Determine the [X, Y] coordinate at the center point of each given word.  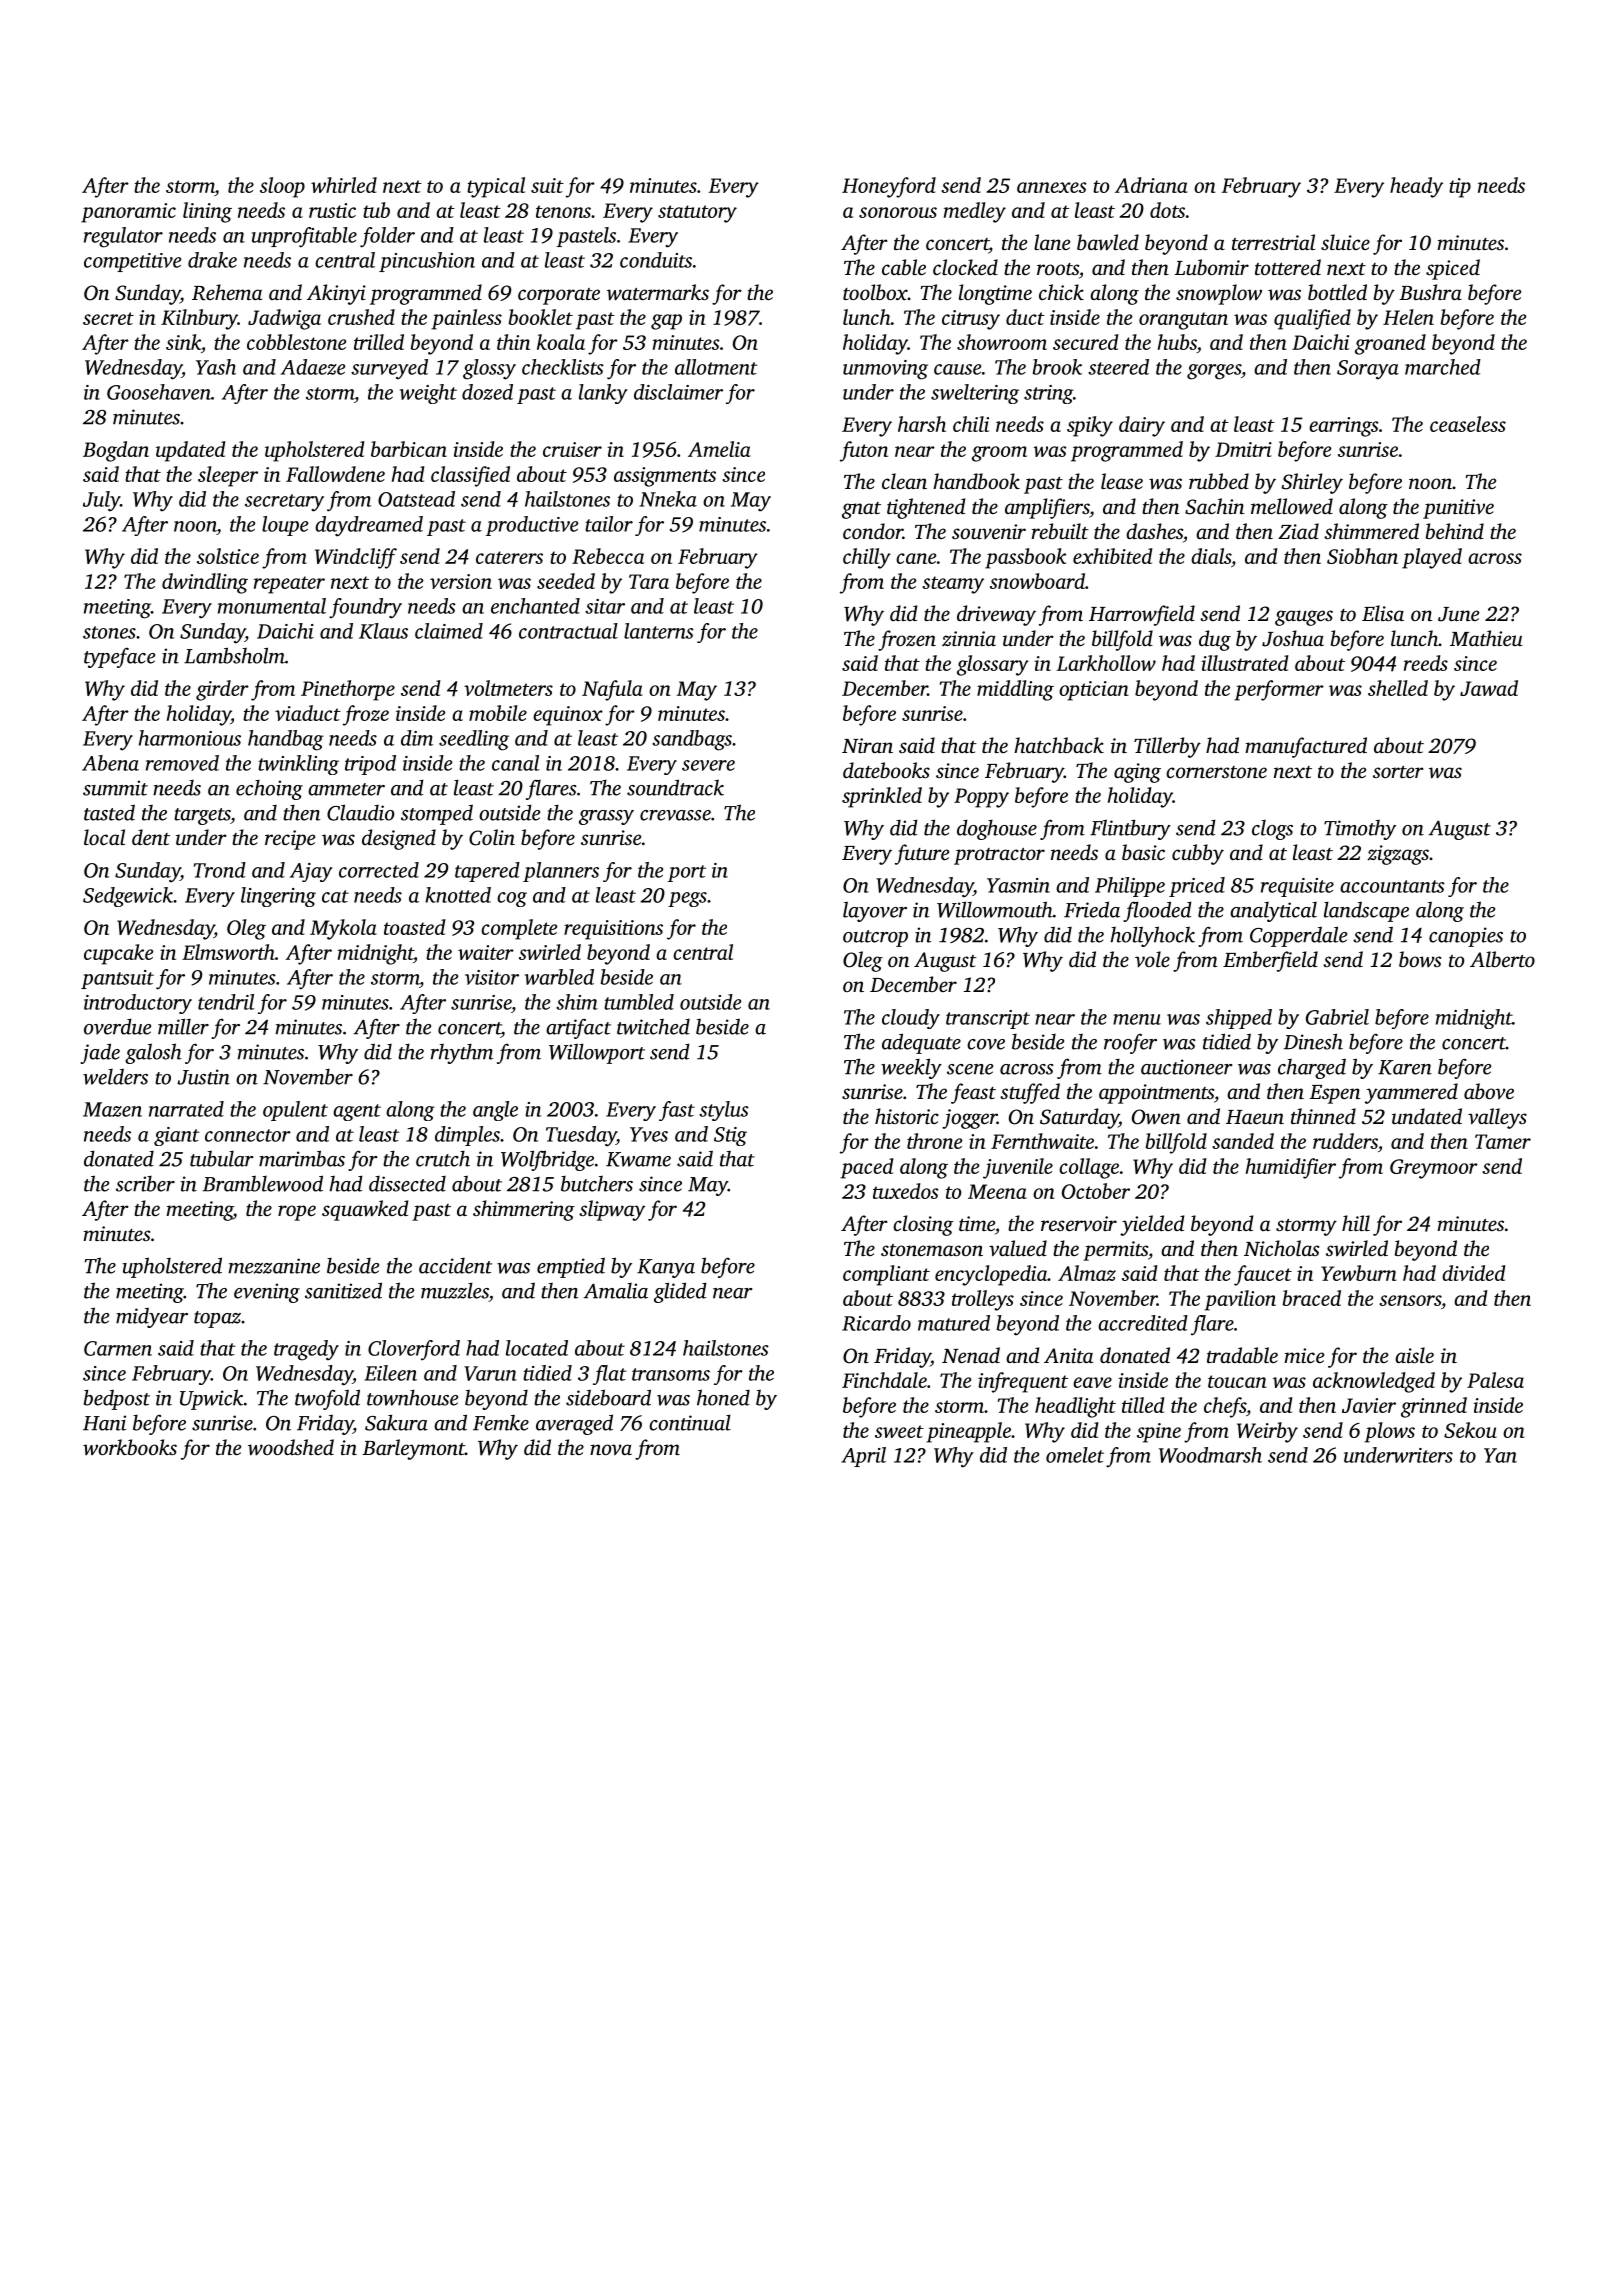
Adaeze [313, 367]
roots [1058, 269]
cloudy [911, 1019]
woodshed [291, 1447]
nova [611, 1449]
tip [1460, 188]
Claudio [360, 812]
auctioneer [1187, 1067]
